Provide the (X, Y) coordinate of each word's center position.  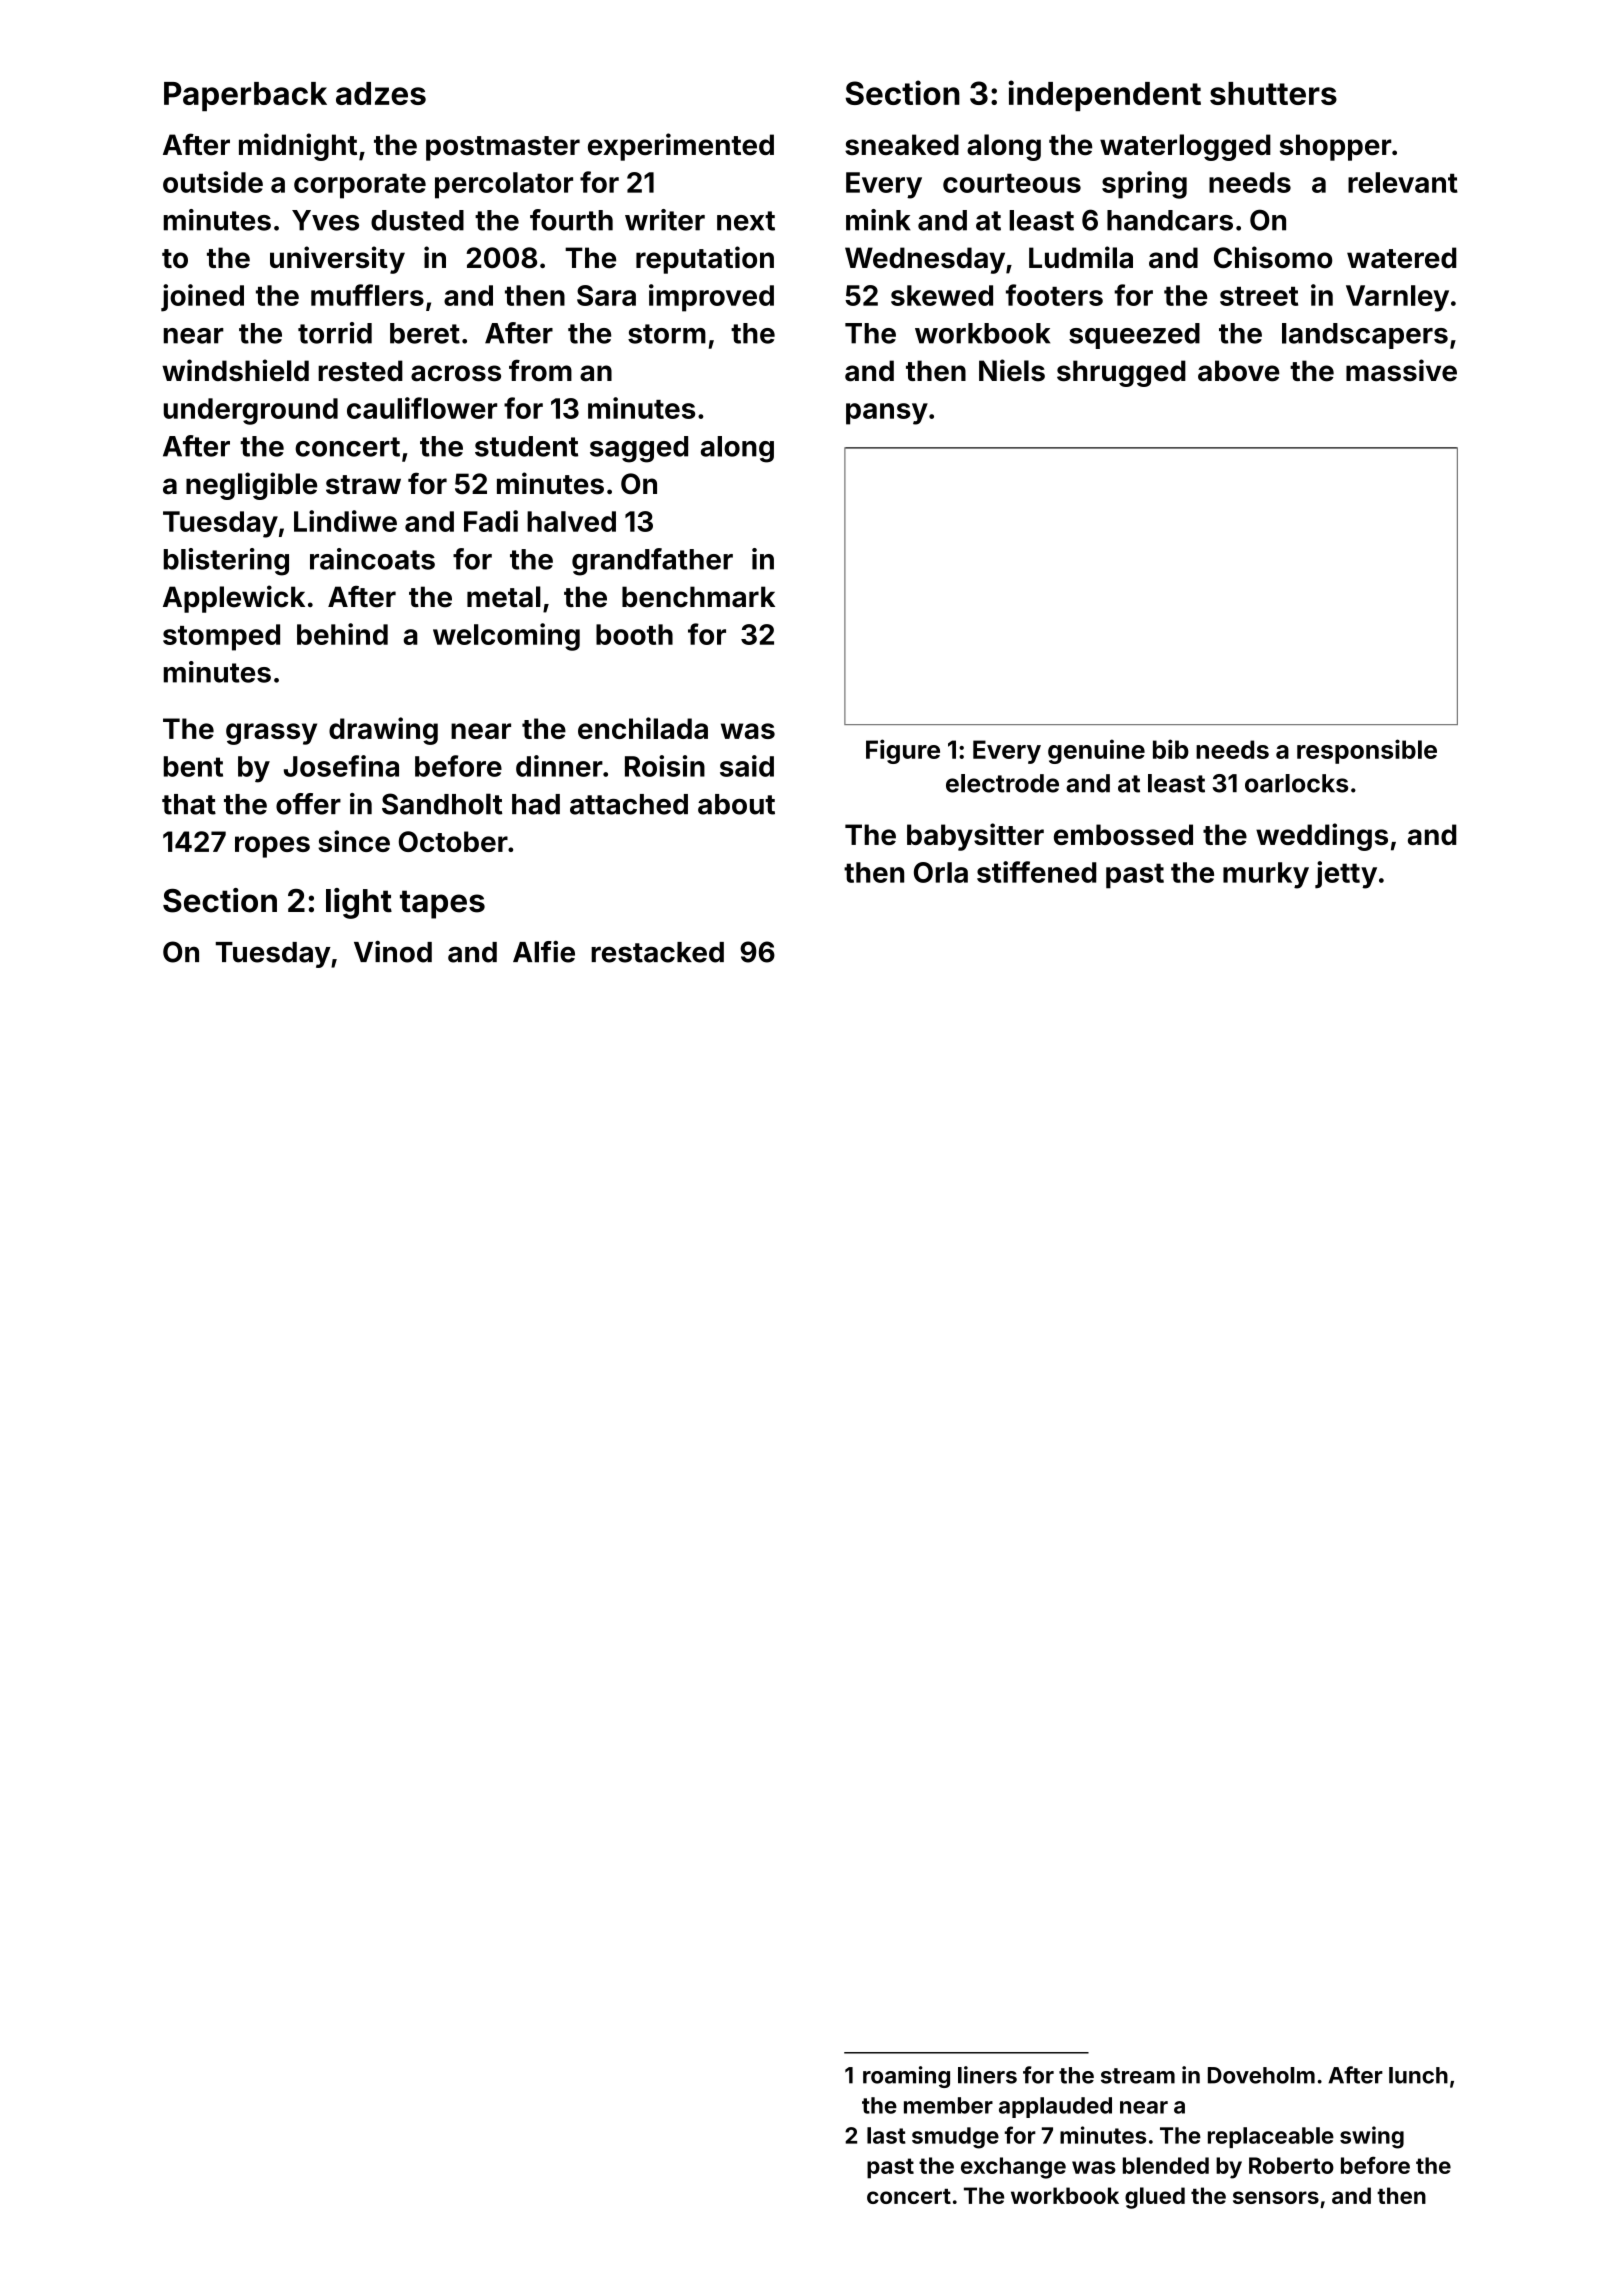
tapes (442, 904)
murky (1266, 875)
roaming (906, 2077)
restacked (657, 952)
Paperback (245, 96)
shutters (1273, 93)
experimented (681, 147)
